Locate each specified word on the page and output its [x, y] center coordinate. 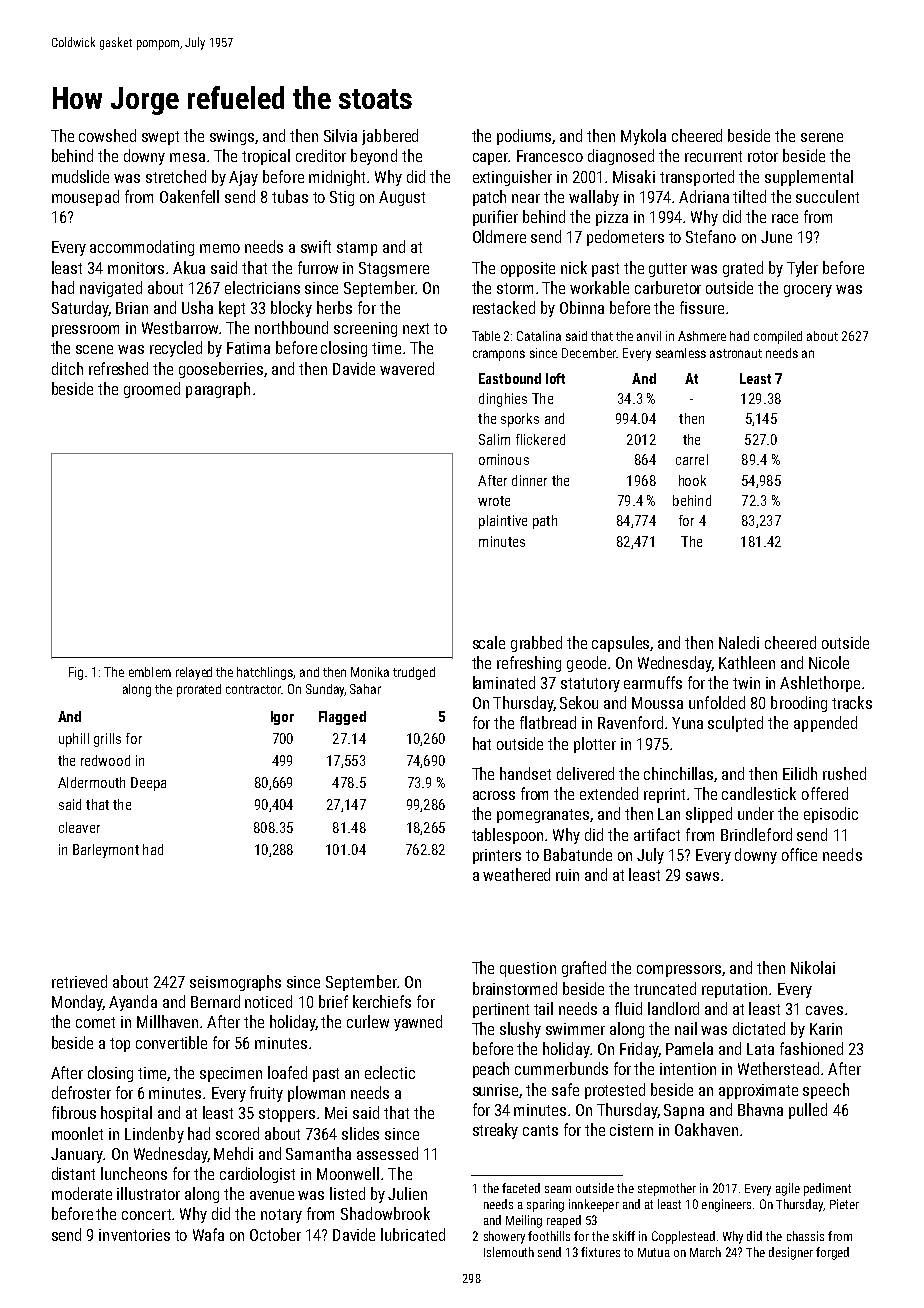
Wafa [208, 1234]
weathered [516, 874]
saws [702, 876]
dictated [759, 1028]
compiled [778, 337]
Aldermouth [91, 782]
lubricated [413, 1234]
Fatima [248, 348]
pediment [827, 1189]
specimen [231, 1074]
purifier [495, 218]
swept [160, 138]
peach [491, 1070]
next [416, 328]
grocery [808, 291]
